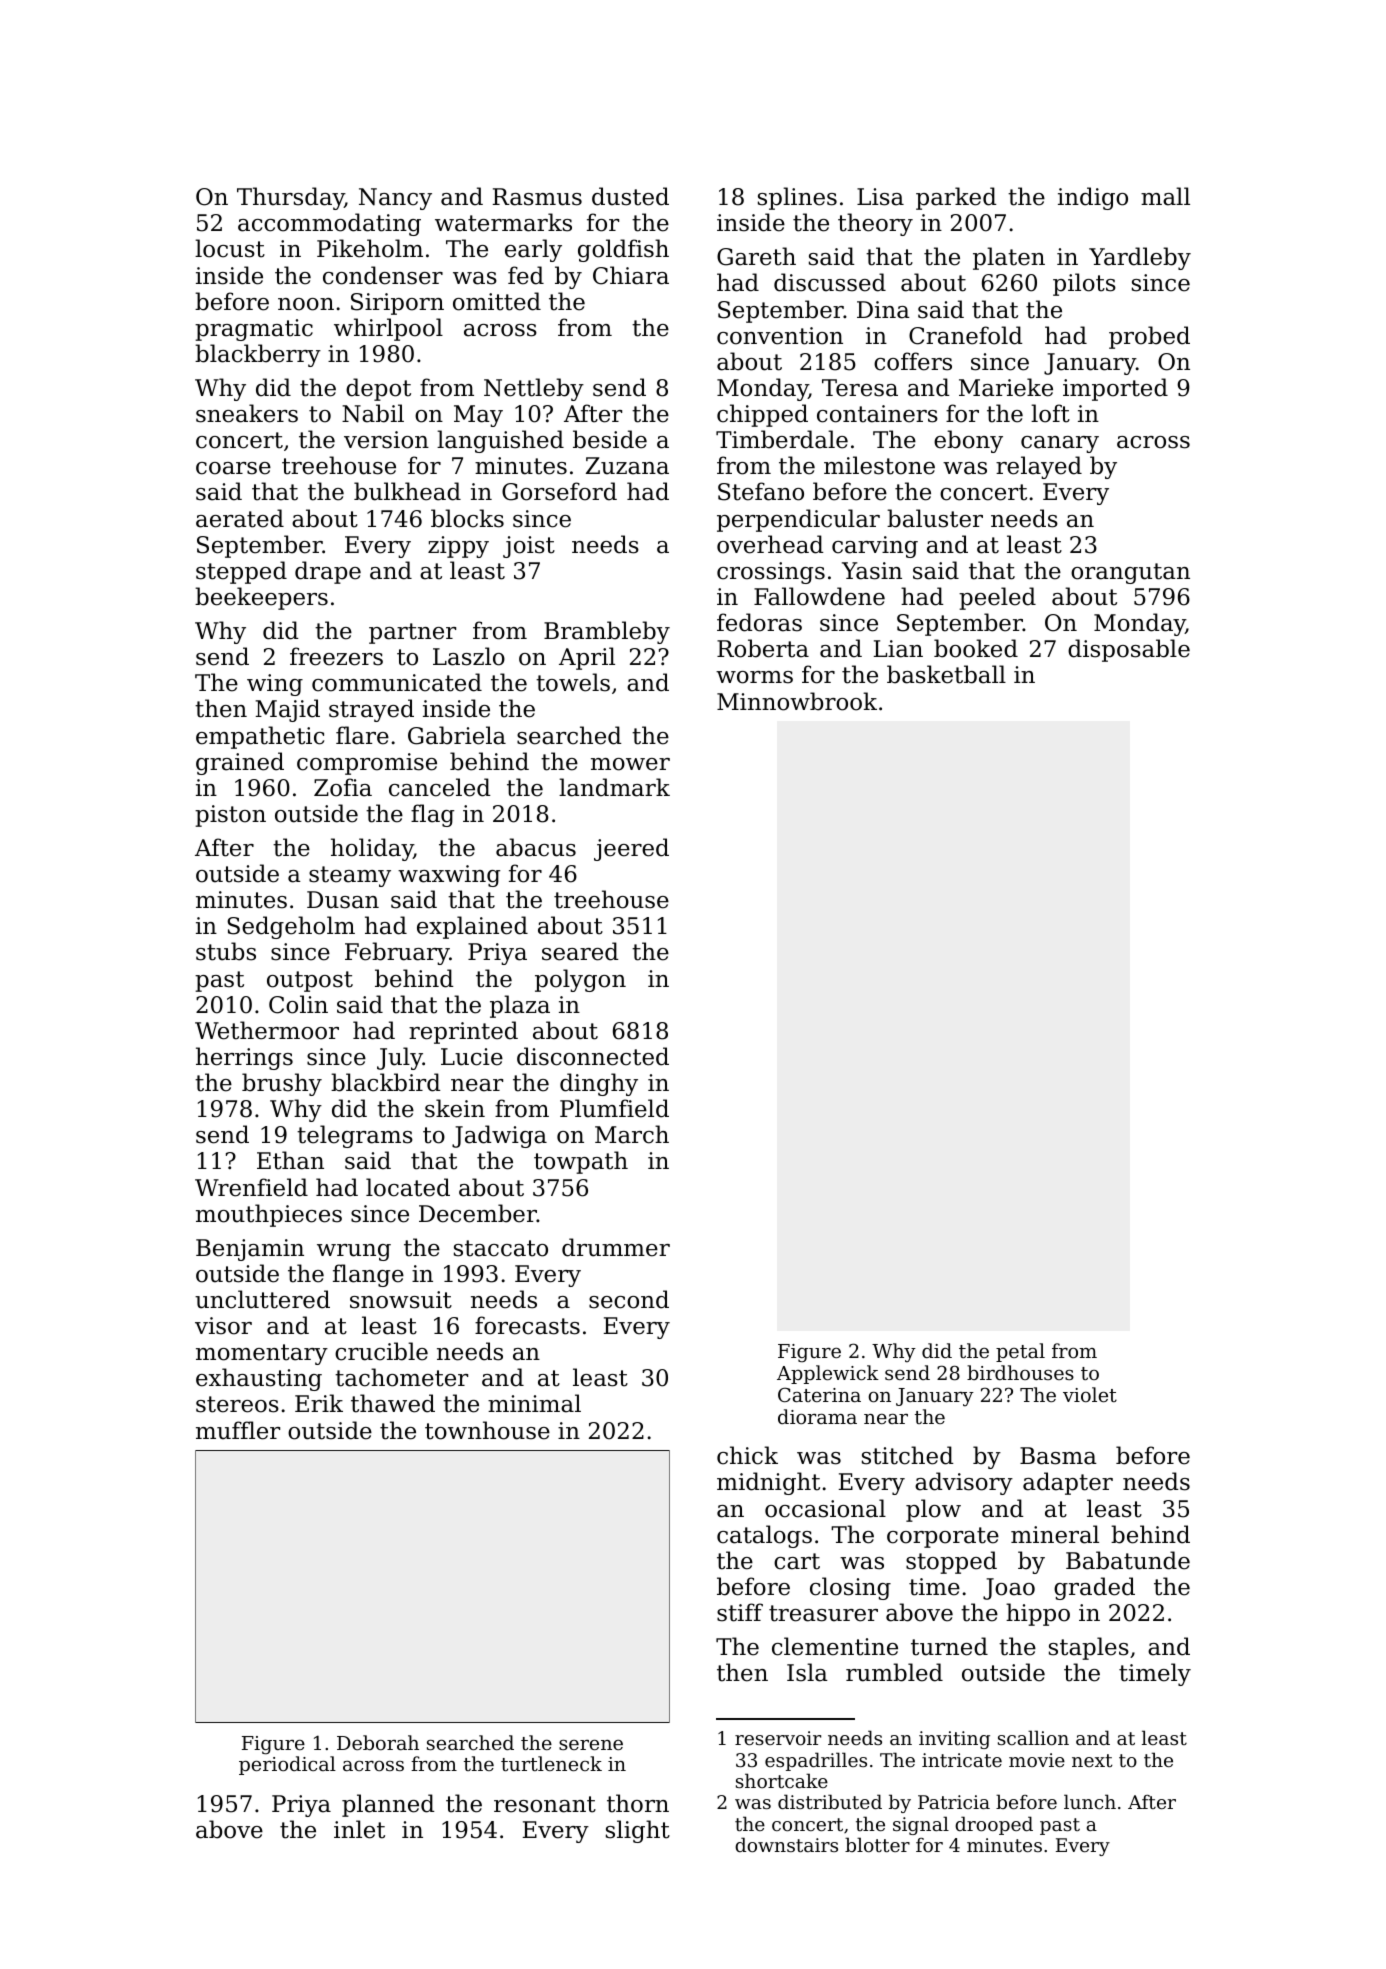  I want to click on muffler, so click(238, 1430).
